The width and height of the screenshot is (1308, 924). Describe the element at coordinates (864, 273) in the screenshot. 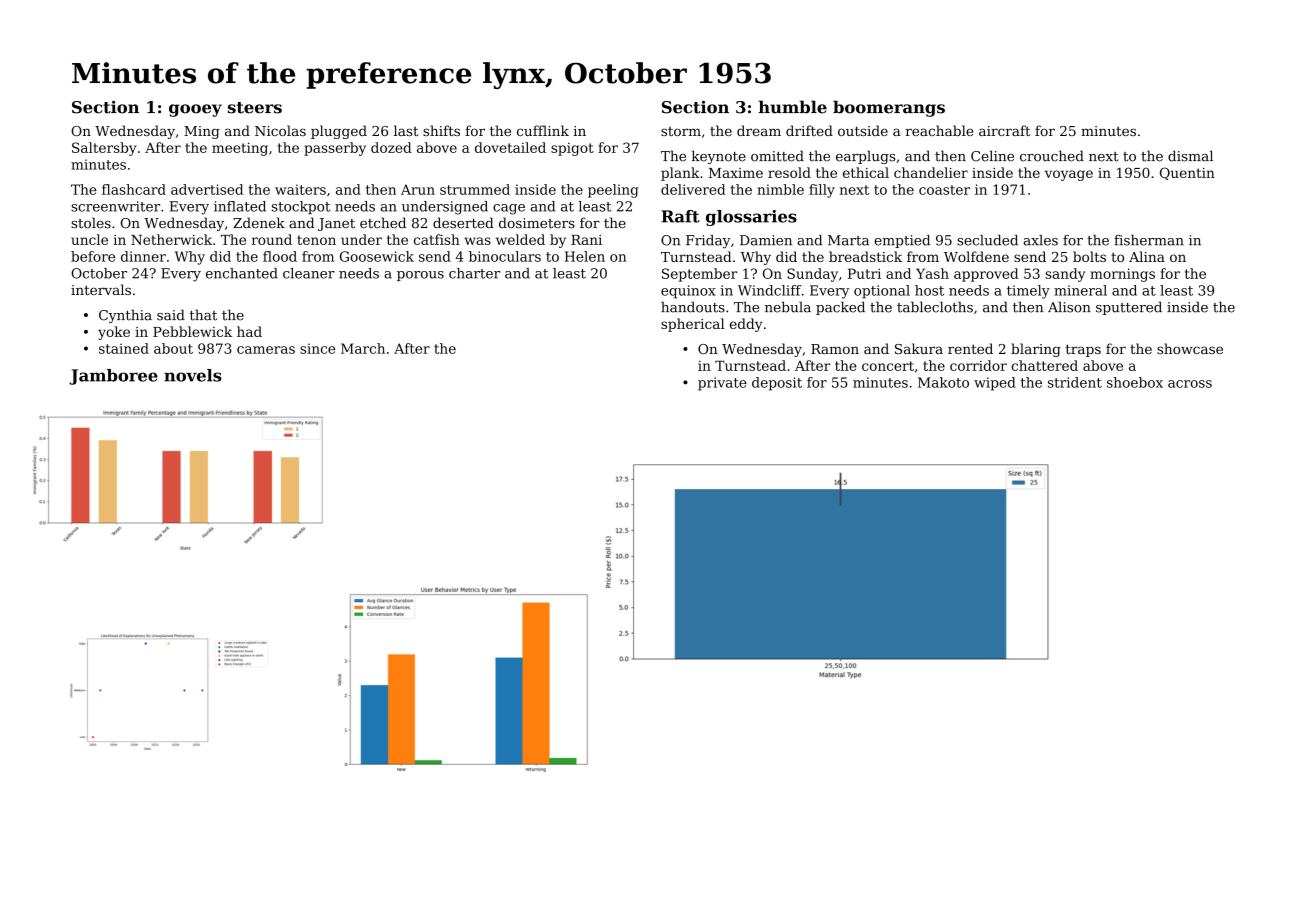

I see `Putri` at that location.
